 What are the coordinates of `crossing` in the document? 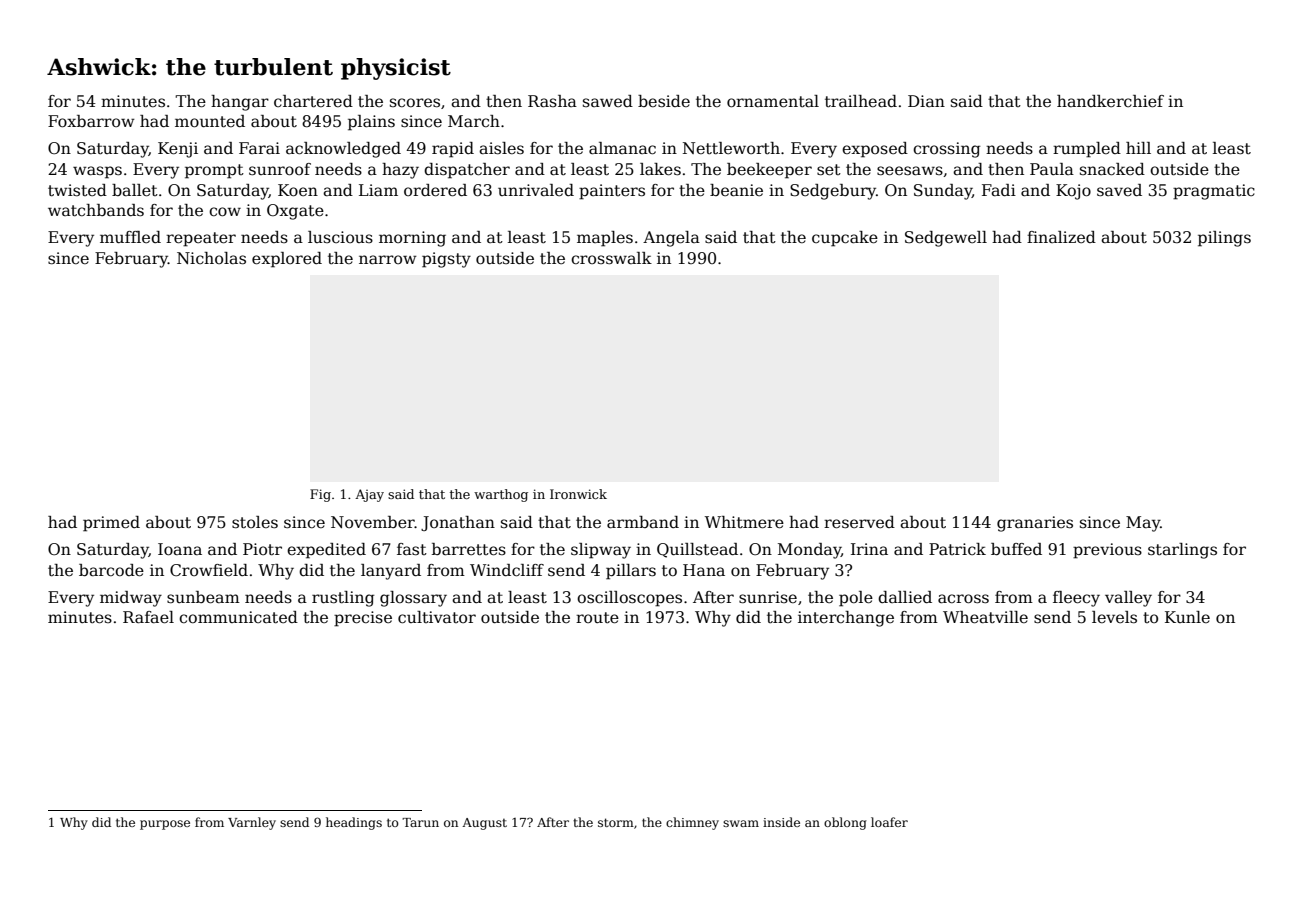 It's located at (947, 150).
